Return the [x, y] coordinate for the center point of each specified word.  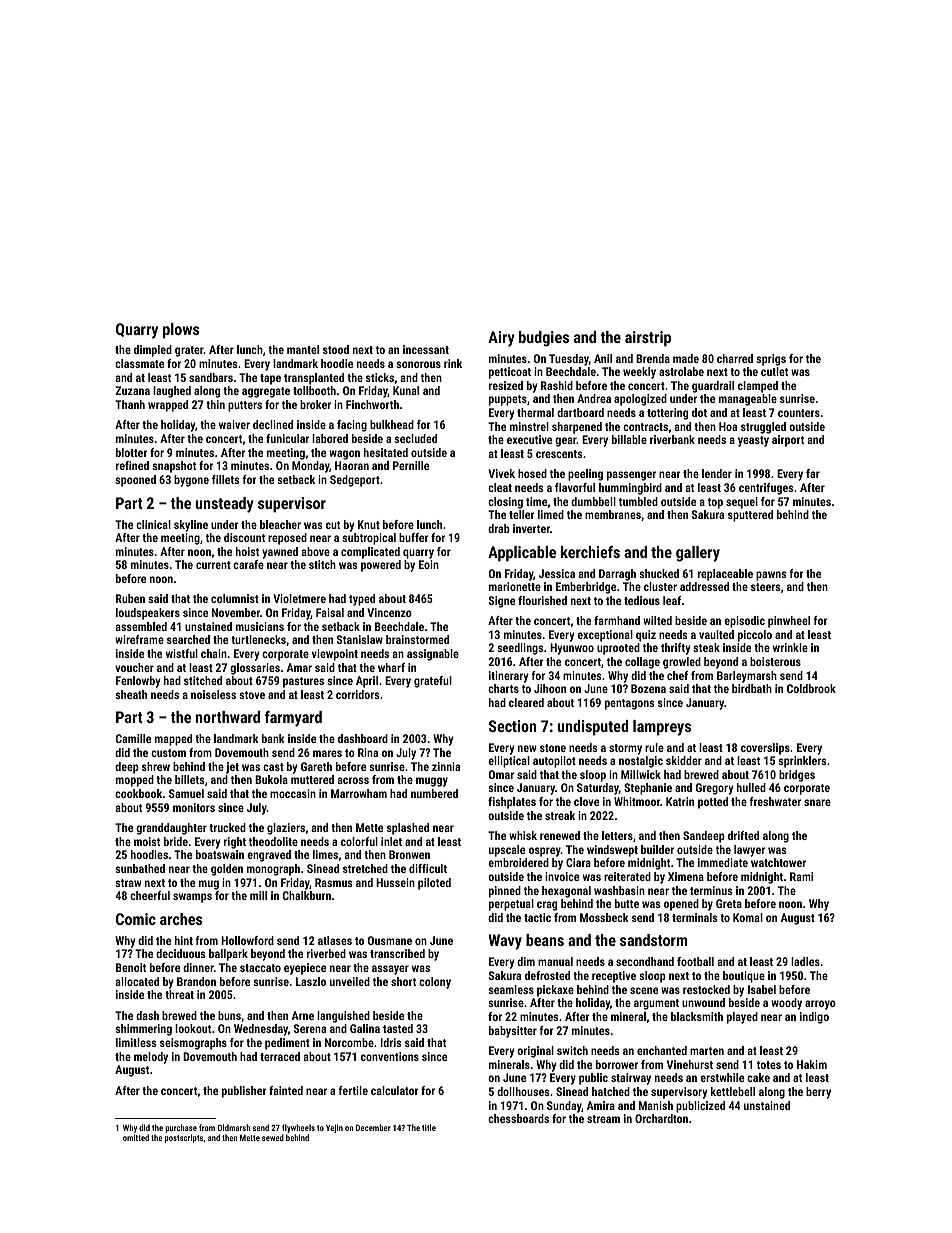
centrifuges [766, 489]
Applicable [522, 554]
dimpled [153, 351]
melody [151, 1058]
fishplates [512, 803]
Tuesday [569, 360]
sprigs [771, 360]
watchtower [778, 862]
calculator [394, 1090]
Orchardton [661, 1118]
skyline [191, 526]
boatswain [220, 854]
